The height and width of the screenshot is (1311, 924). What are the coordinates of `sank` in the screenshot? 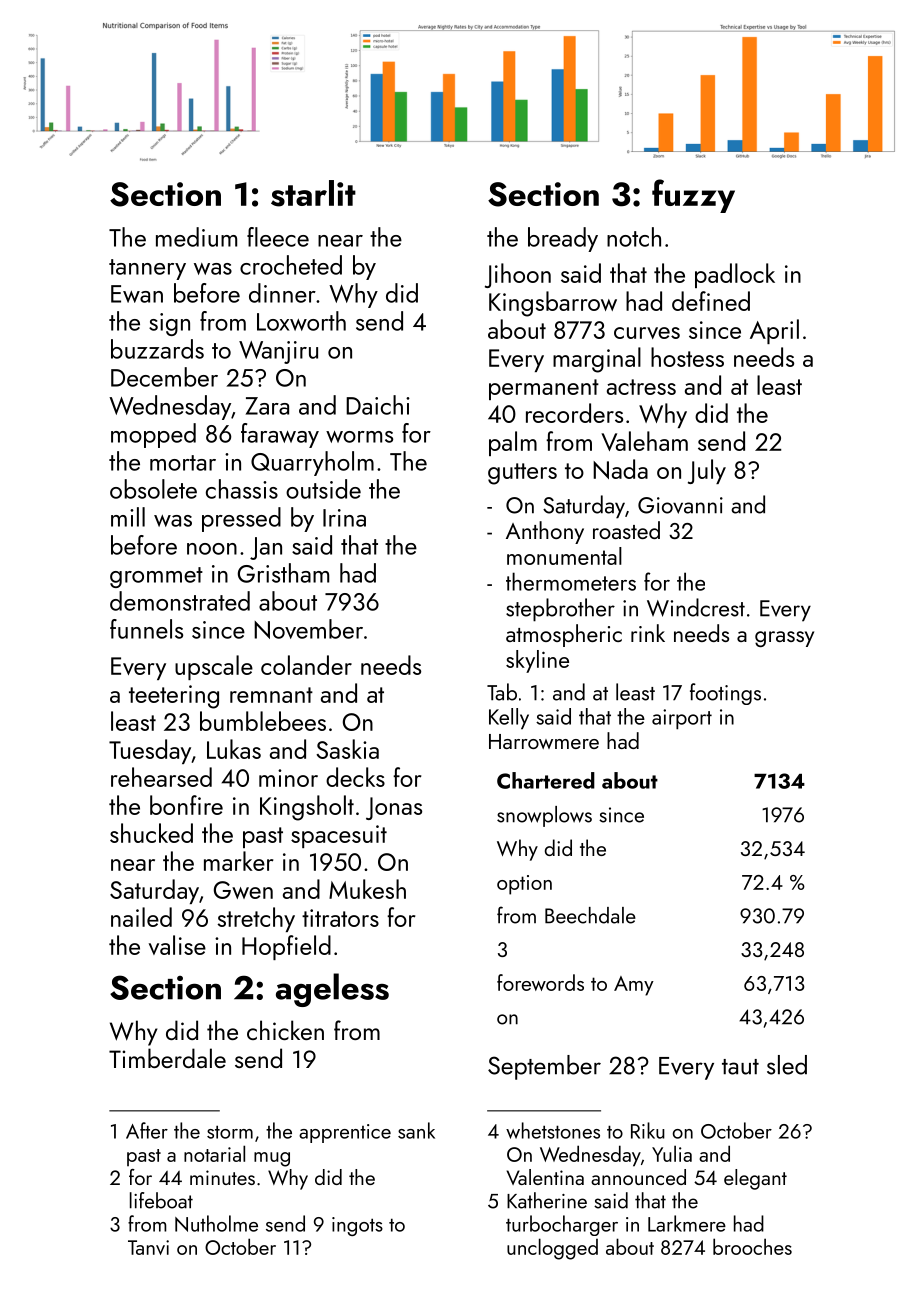 It's located at (416, 1130).
